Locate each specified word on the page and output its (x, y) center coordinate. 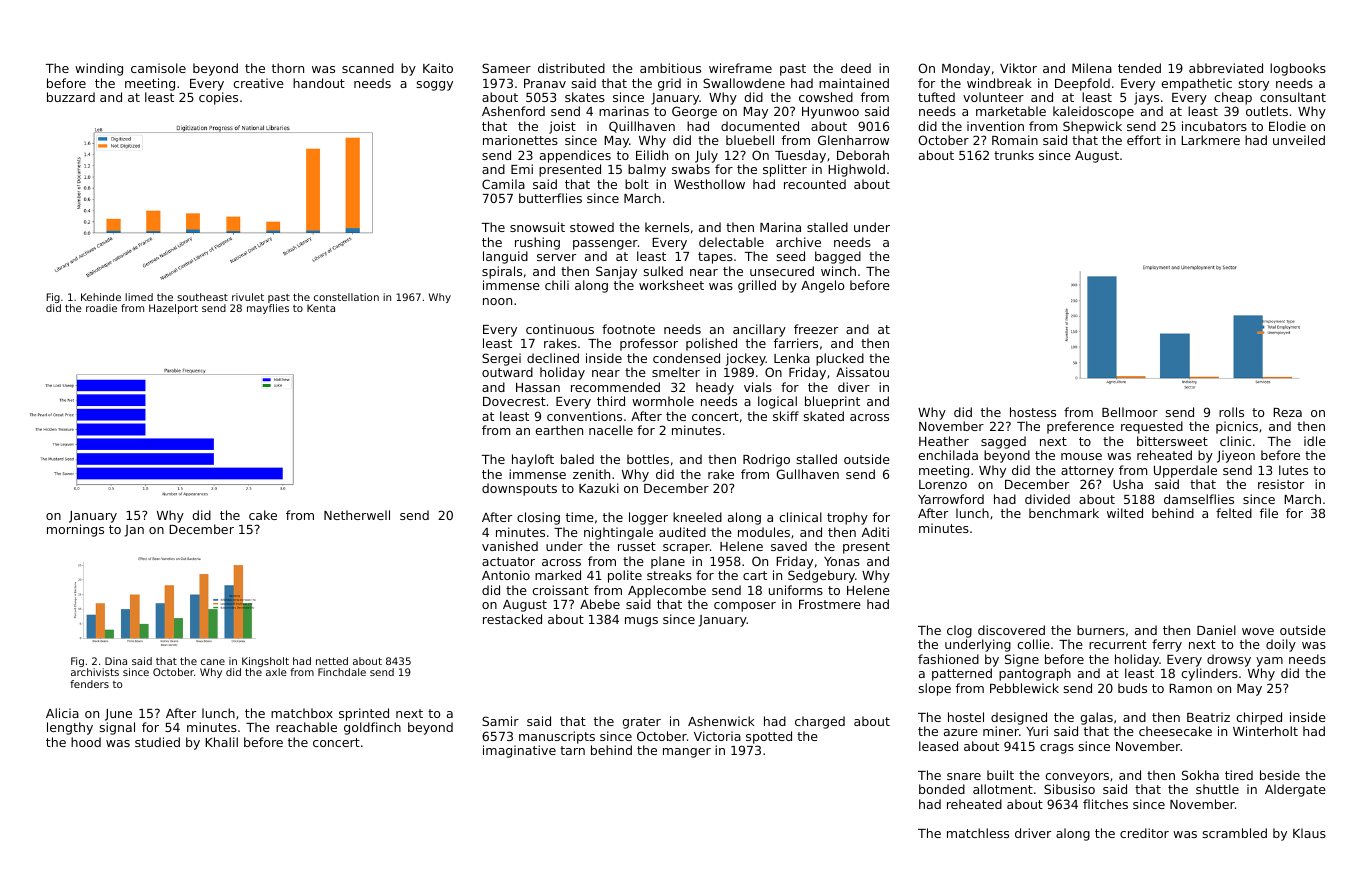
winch (838, 271)
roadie (101, 308)
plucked (840, 359)
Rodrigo (766, 460)
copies (218, 98)
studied (157, 742)
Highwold (856, 170)
